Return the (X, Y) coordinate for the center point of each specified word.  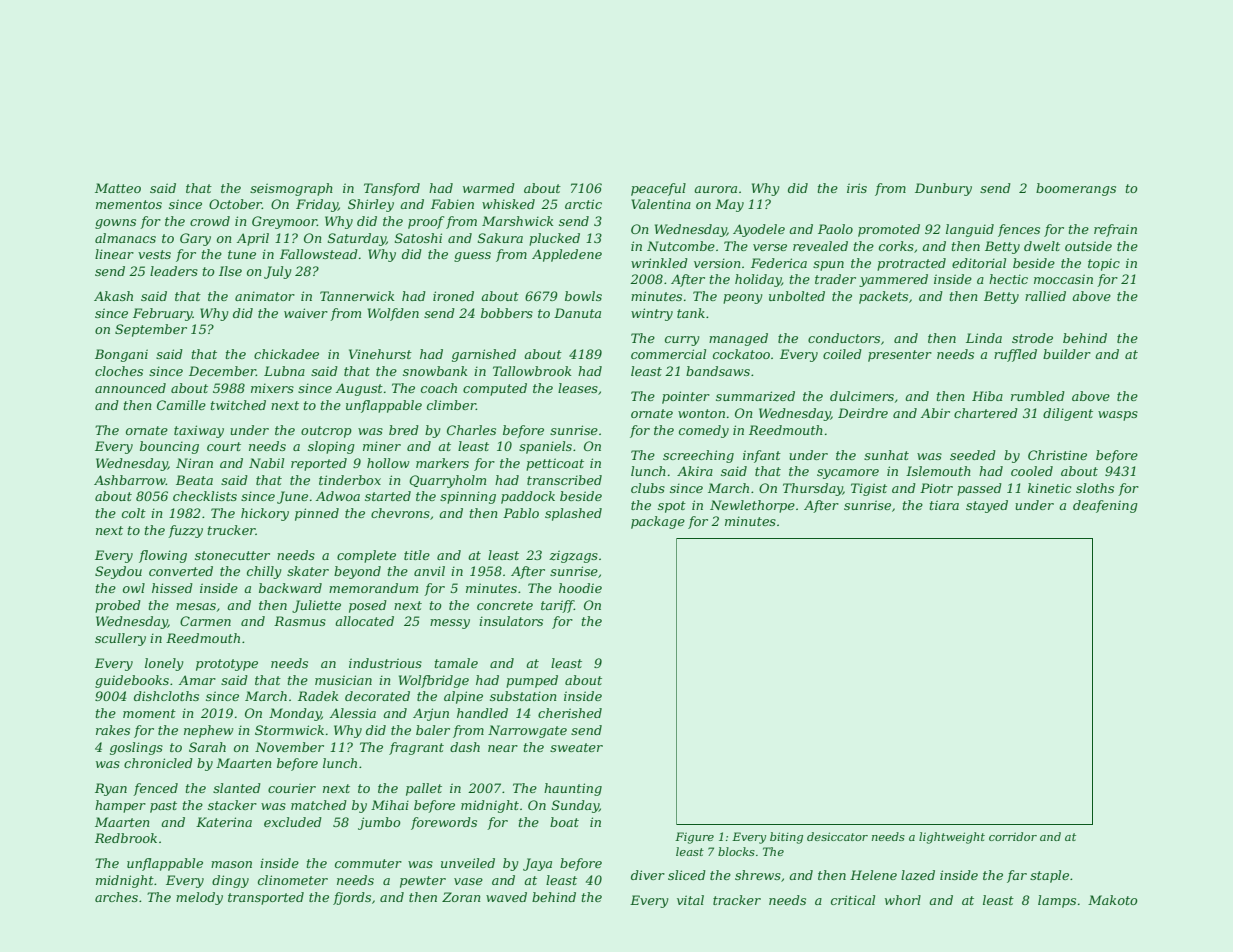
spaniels (545, 447)
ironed (453, 296)
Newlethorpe (752, 506)
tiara (944, 505)
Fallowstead (319, 254)
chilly (264, 572)
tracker (737, 900)
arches (116, 897)
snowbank (435, 371)
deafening (1105, 506)
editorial (979, 263)
